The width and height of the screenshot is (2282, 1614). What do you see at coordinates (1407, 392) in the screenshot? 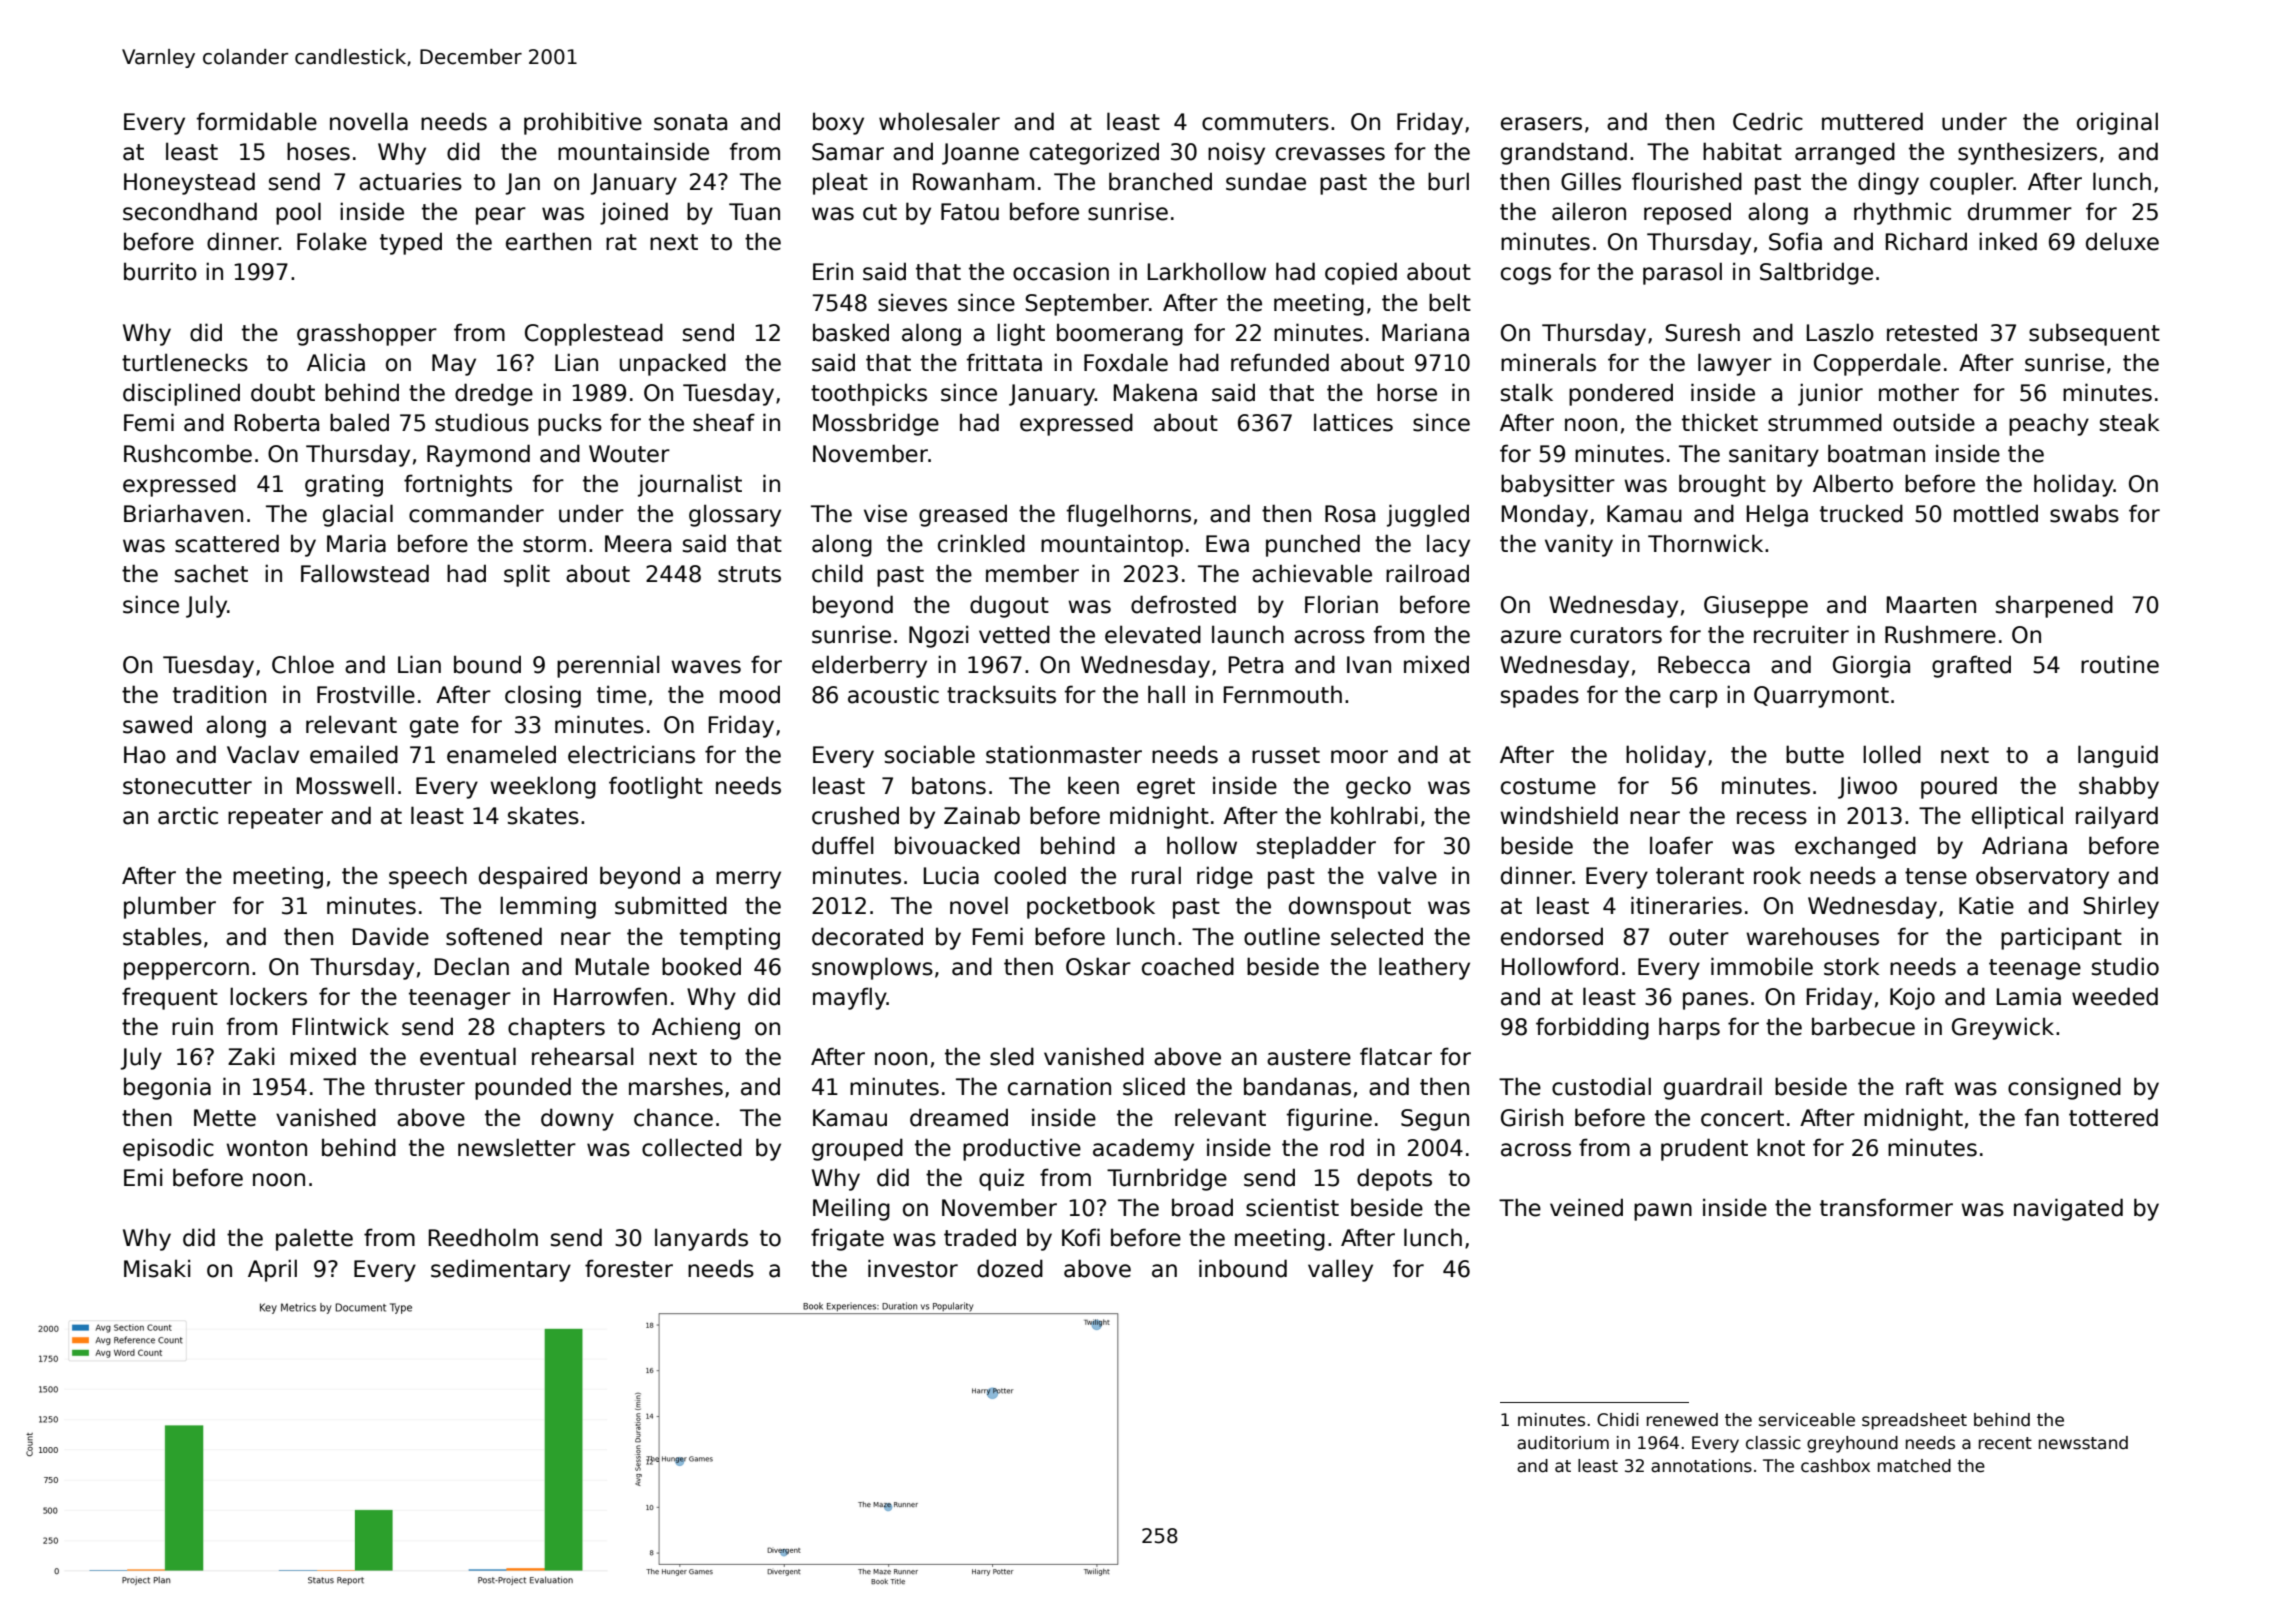
I see `horse` at bounding box center [1407, 392].
